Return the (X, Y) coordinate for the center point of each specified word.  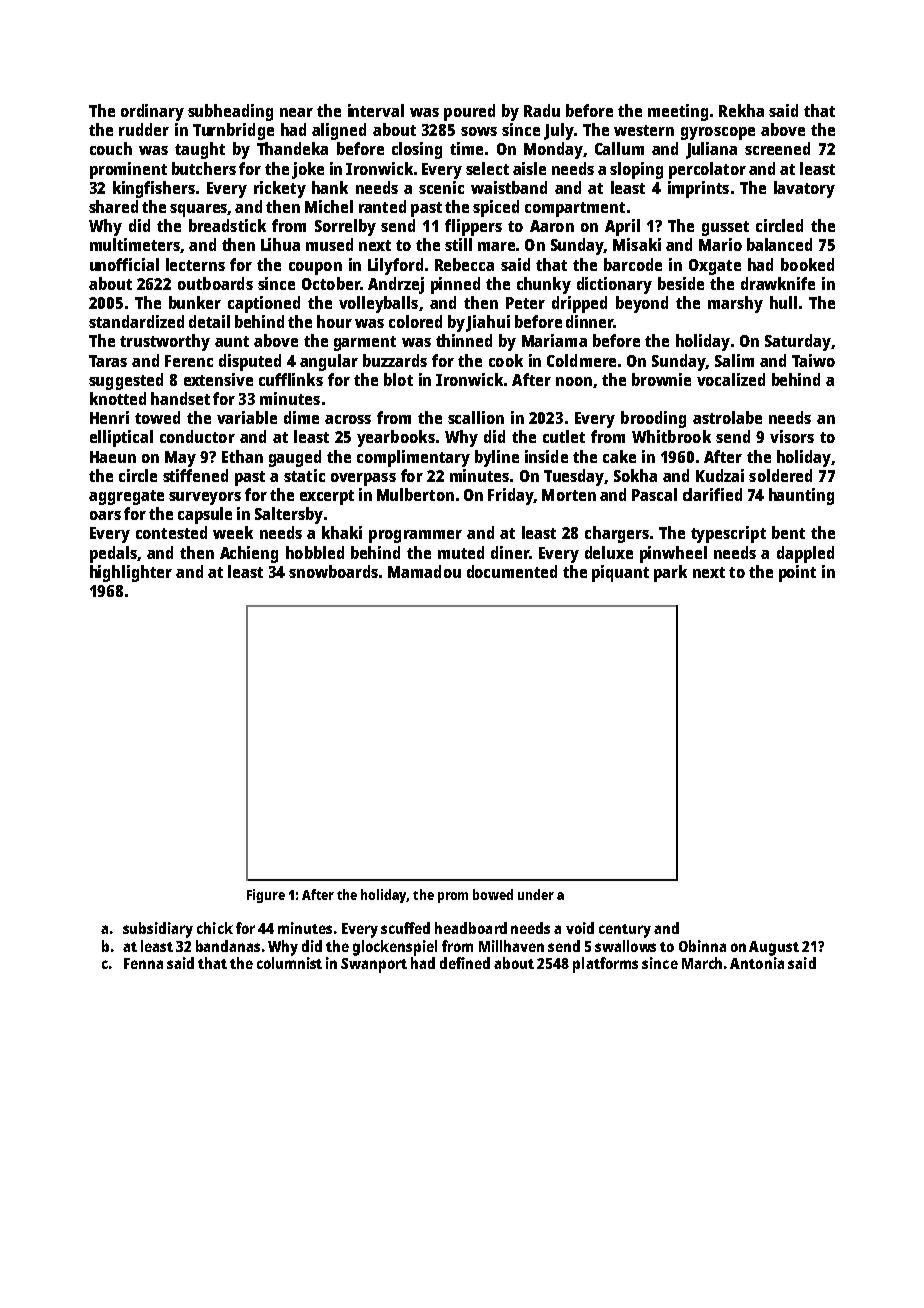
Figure (266, 896)
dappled (805, 554)
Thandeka (292, 148)
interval (376, 110)
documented (512, 571)
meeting (678, 112)
